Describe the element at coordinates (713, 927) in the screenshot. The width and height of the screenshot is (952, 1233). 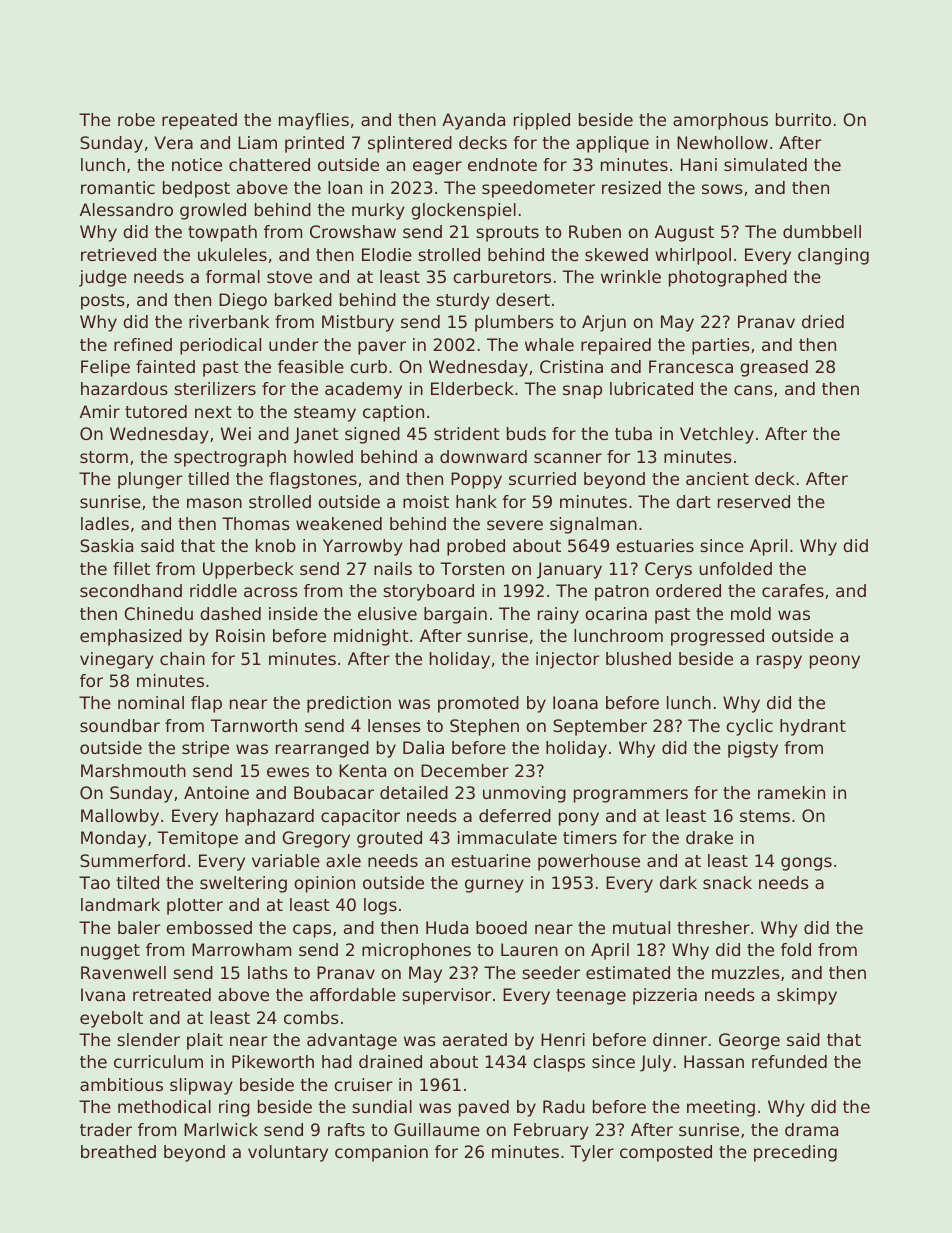
I see `thresher` at that location.
